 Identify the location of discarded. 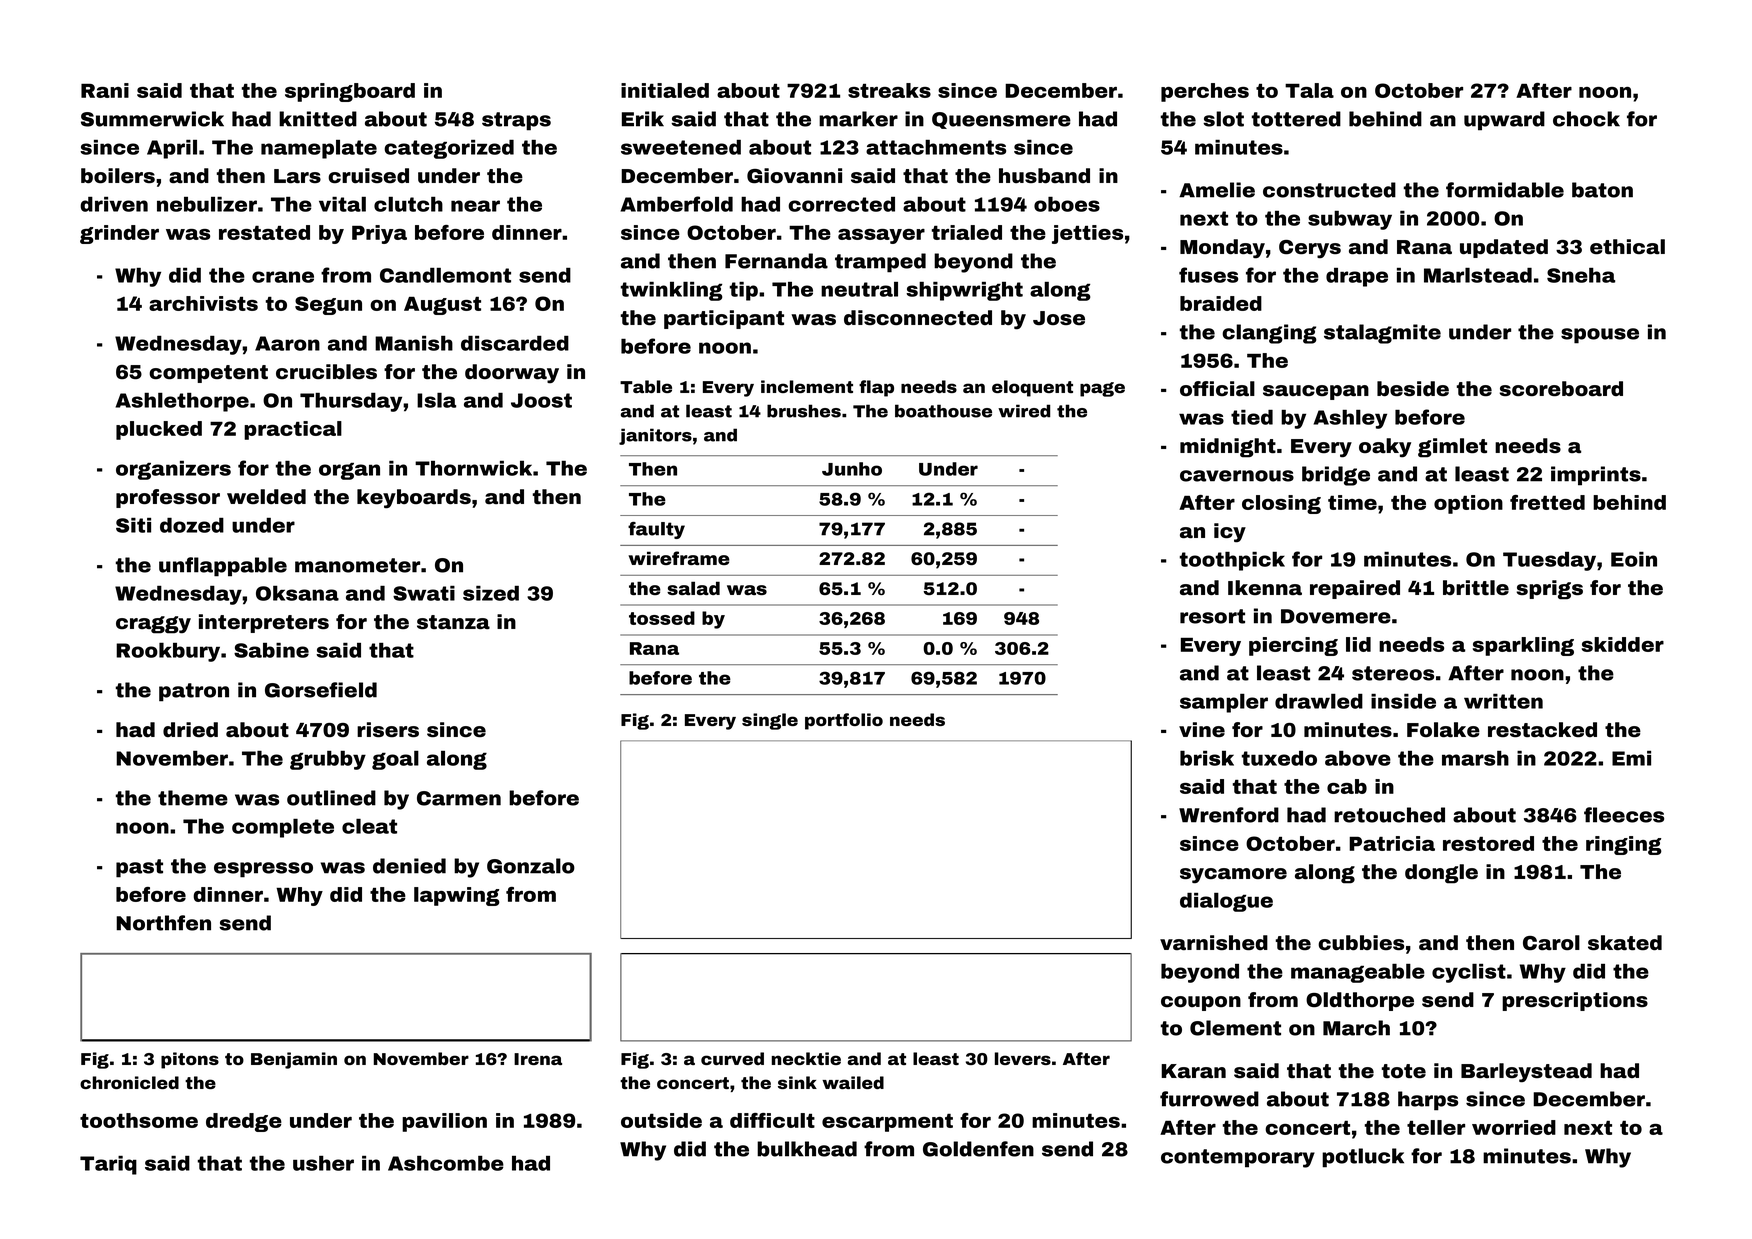
(515, 343).
